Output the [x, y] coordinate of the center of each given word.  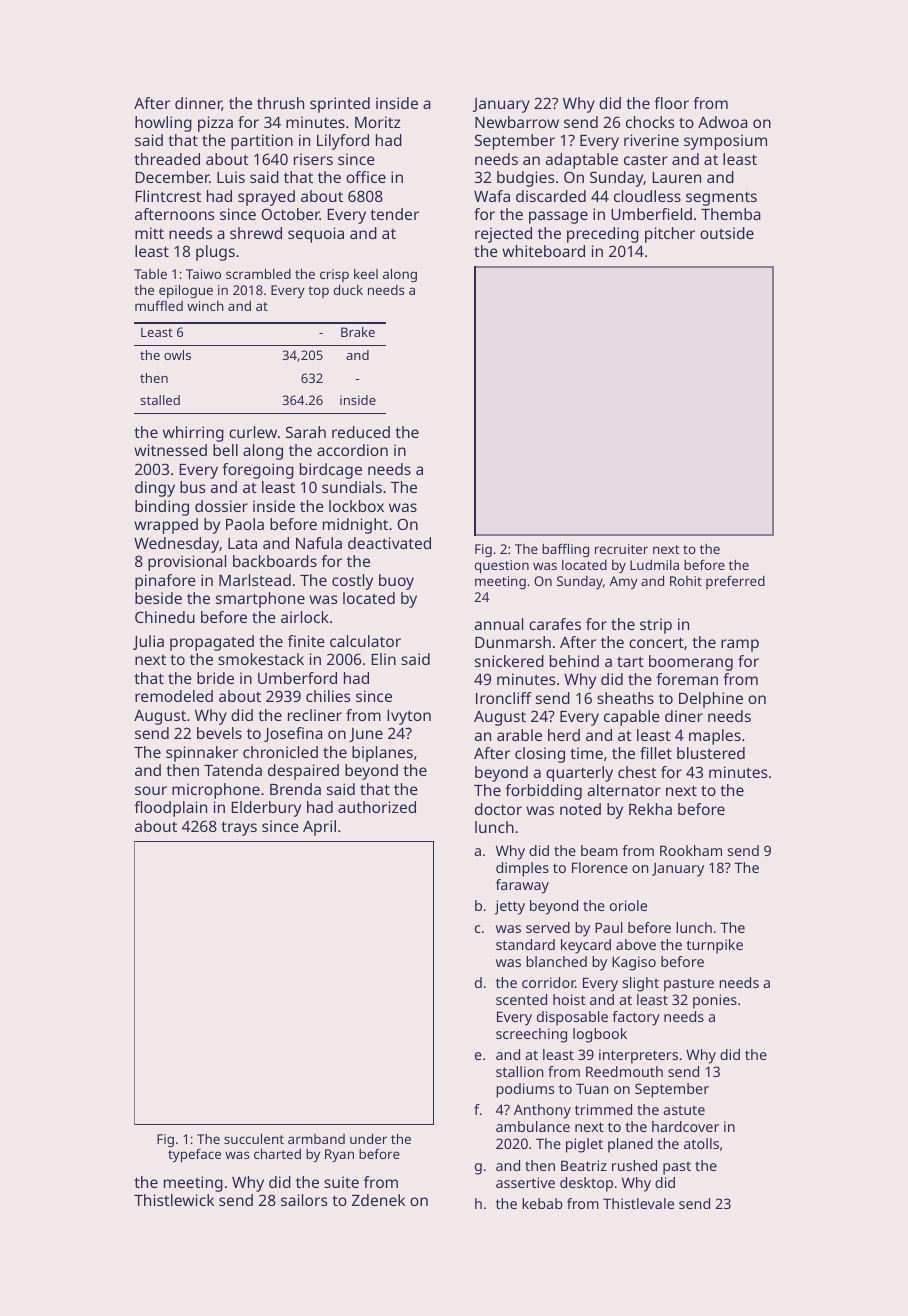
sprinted [340, 105]
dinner [198, 104]
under [368, 1139]
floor [671, 103]
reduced [361, 432]
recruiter [621, 549]
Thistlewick [174, 1200]
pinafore [165, 582]
